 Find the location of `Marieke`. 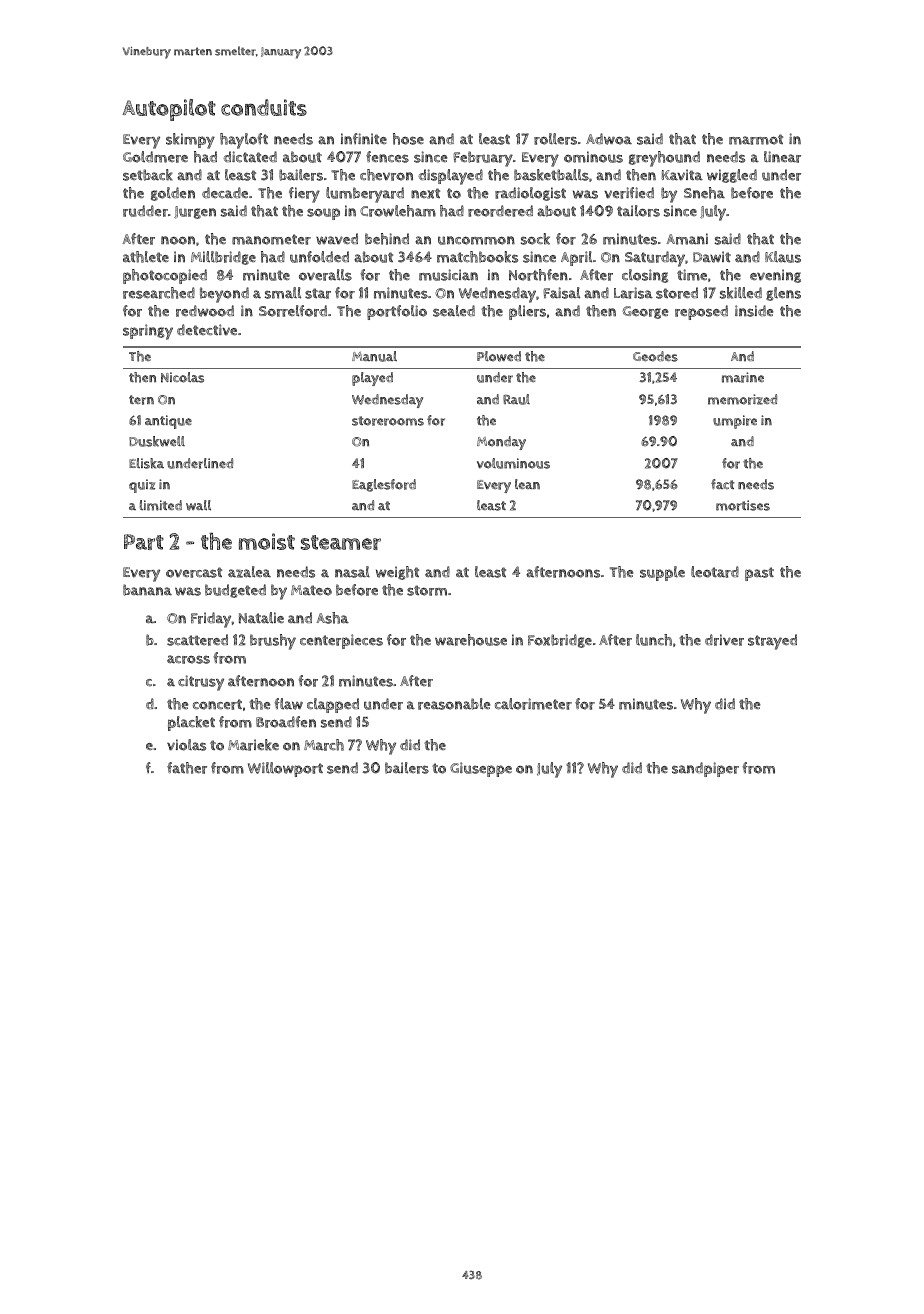

Marieke is located at coordinates (253, 745).
